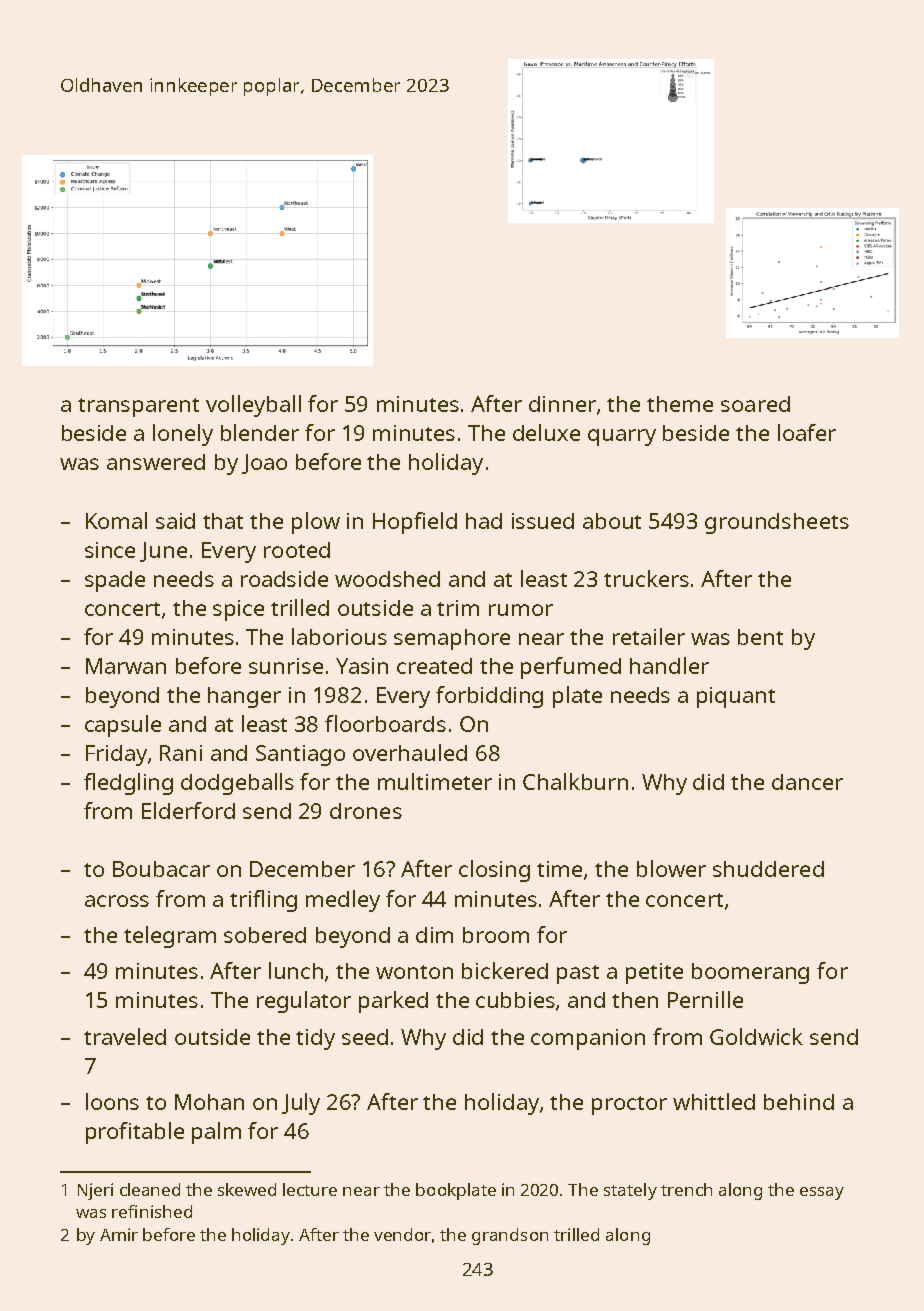 Image resolution: width=924 pixels, height=1311 pixels. I want to click on Amir, so click(119, 1234).
